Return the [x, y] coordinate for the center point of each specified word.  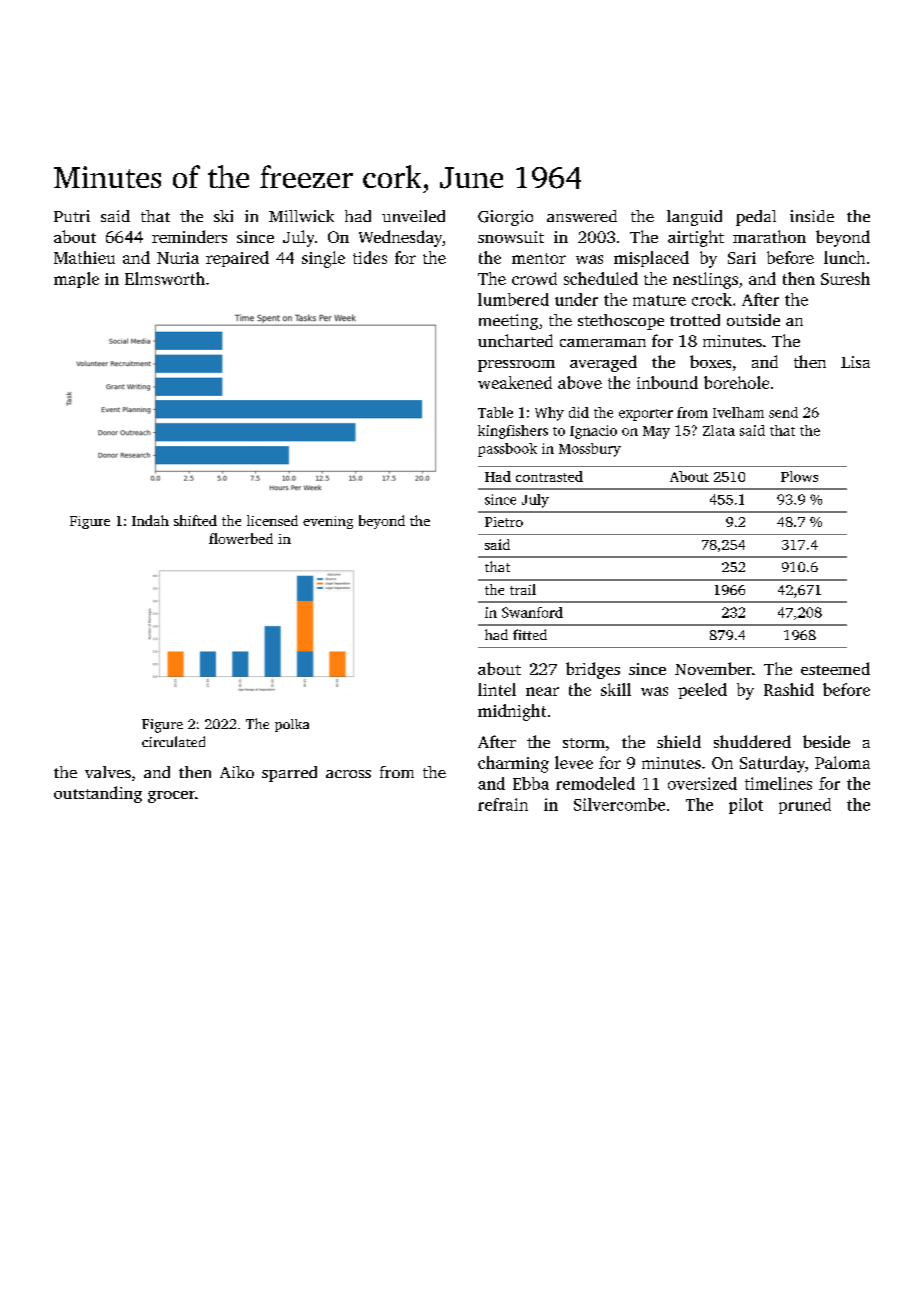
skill [616, 689]
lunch [844, 257]
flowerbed [241, 538]
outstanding [98, 794]
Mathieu [84, 257]
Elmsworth [165, 278]
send [783, 412]
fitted [530, 634]
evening [328, 522]
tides [370, 257]
